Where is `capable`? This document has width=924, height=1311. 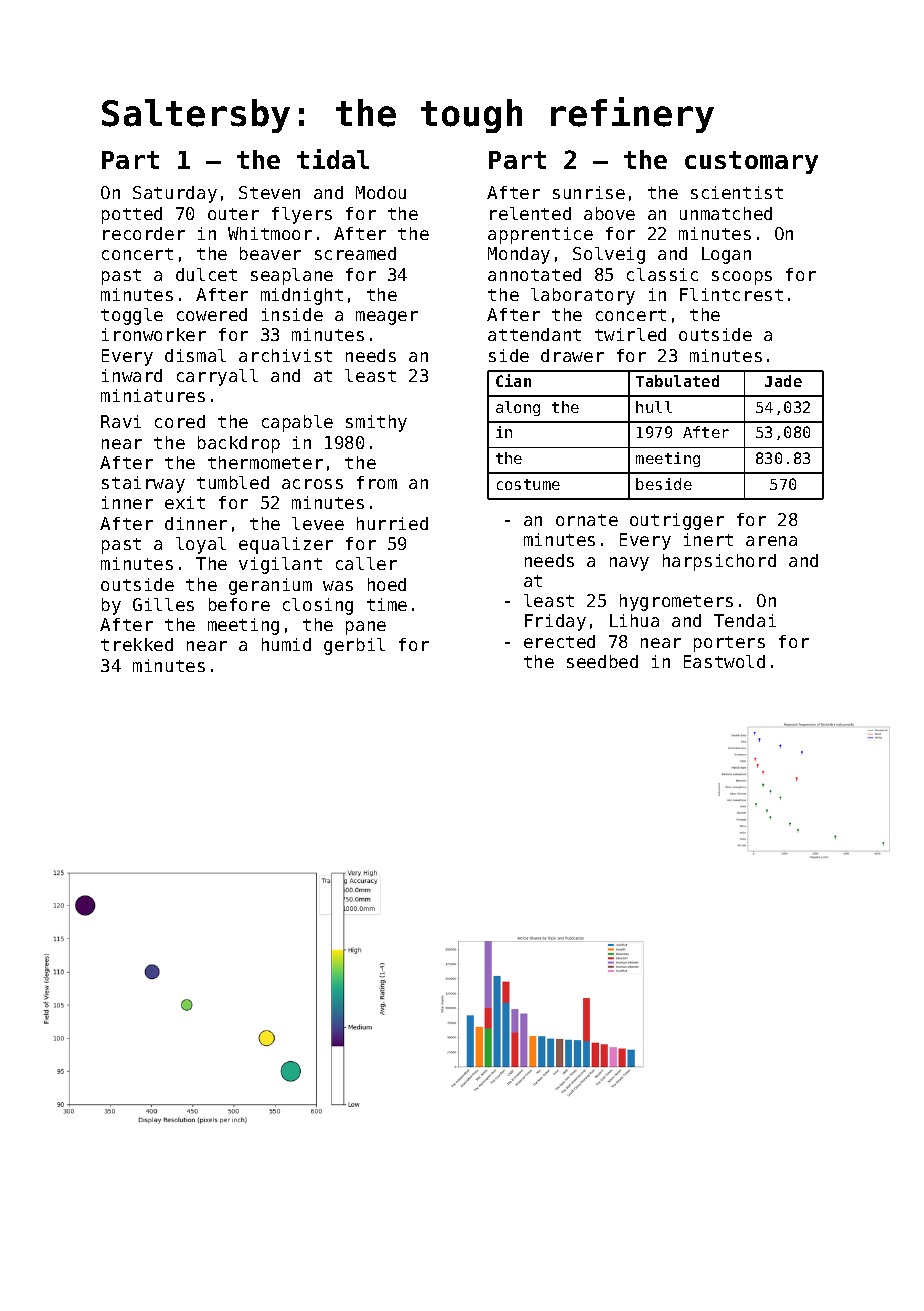
capable is located at coordinates (297, 423).
